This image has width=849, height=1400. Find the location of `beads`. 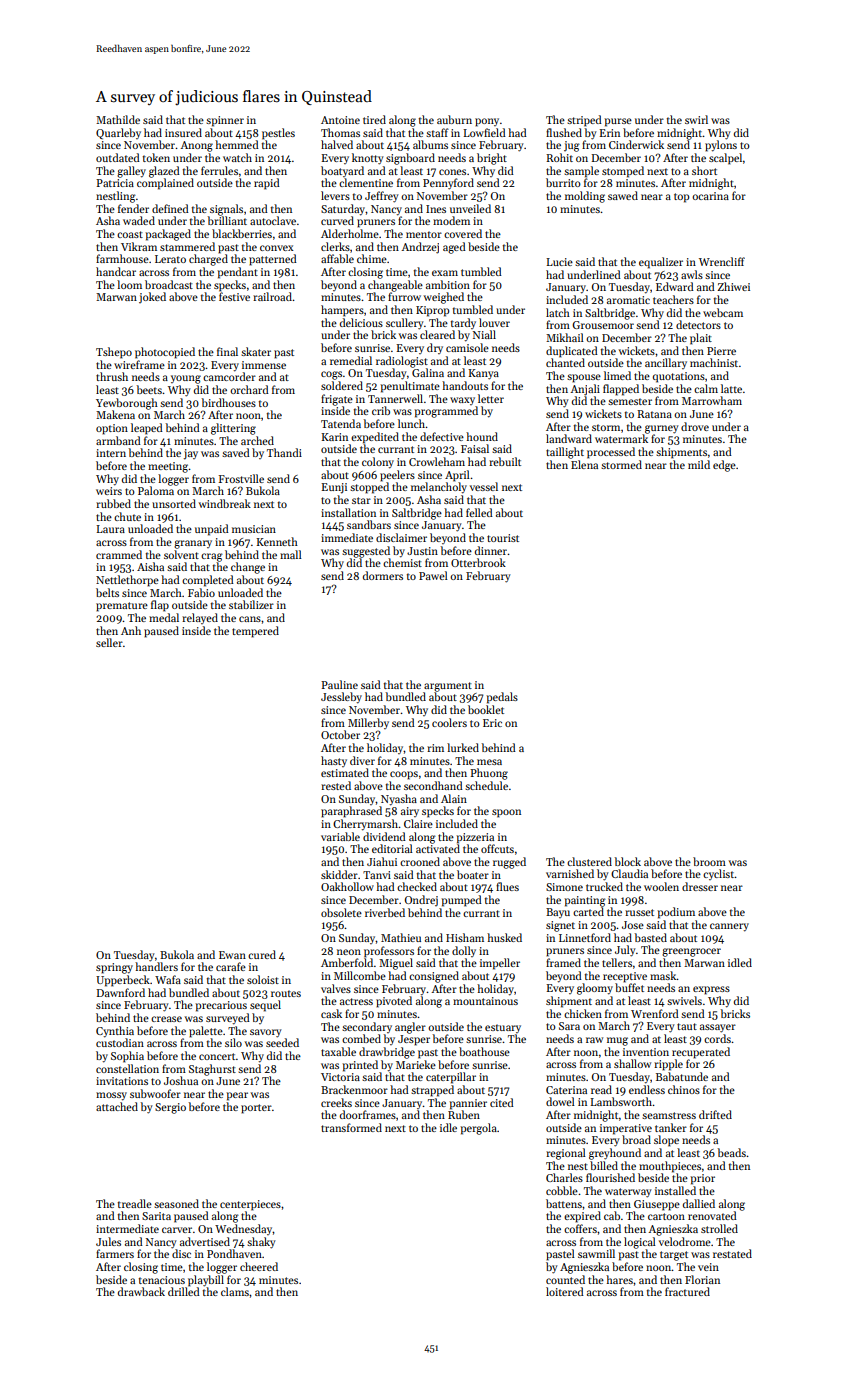

beads is located at coordinates (732, 1152).
